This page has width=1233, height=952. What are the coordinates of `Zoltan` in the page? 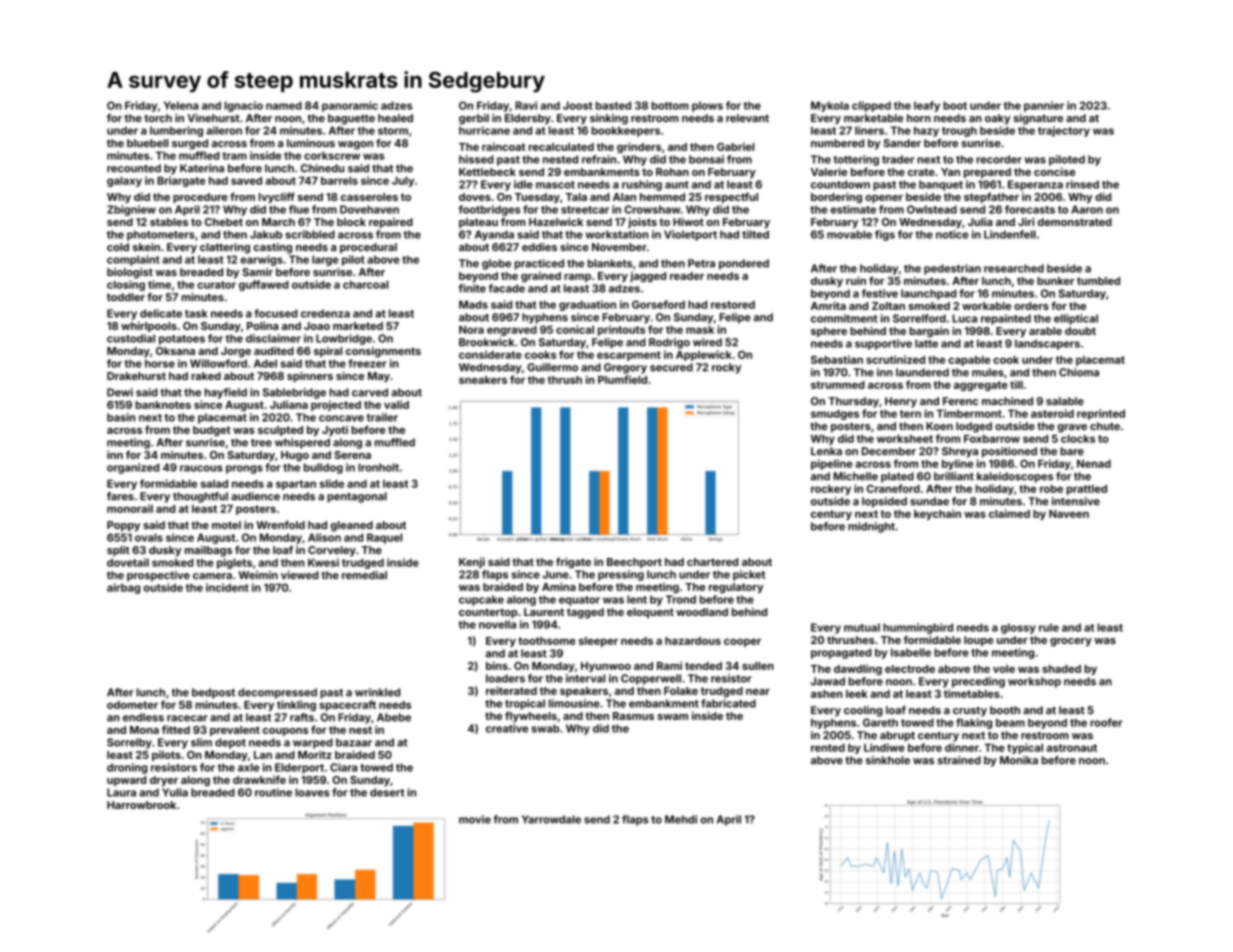 It's located at (888, 306).
